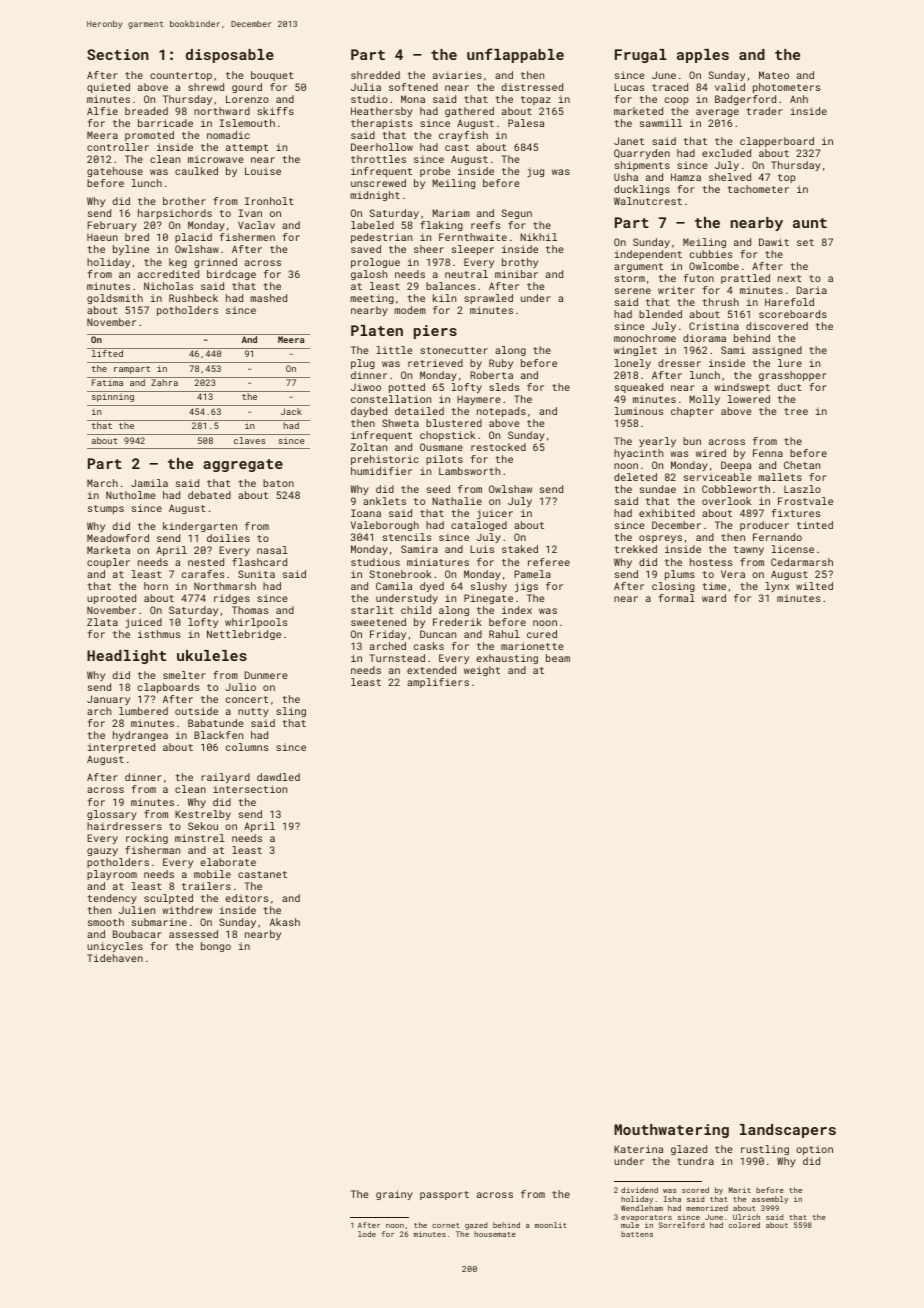 The height and width of the screenshot is (1308, 924). I want to click on lode, so click(367, 1234).
